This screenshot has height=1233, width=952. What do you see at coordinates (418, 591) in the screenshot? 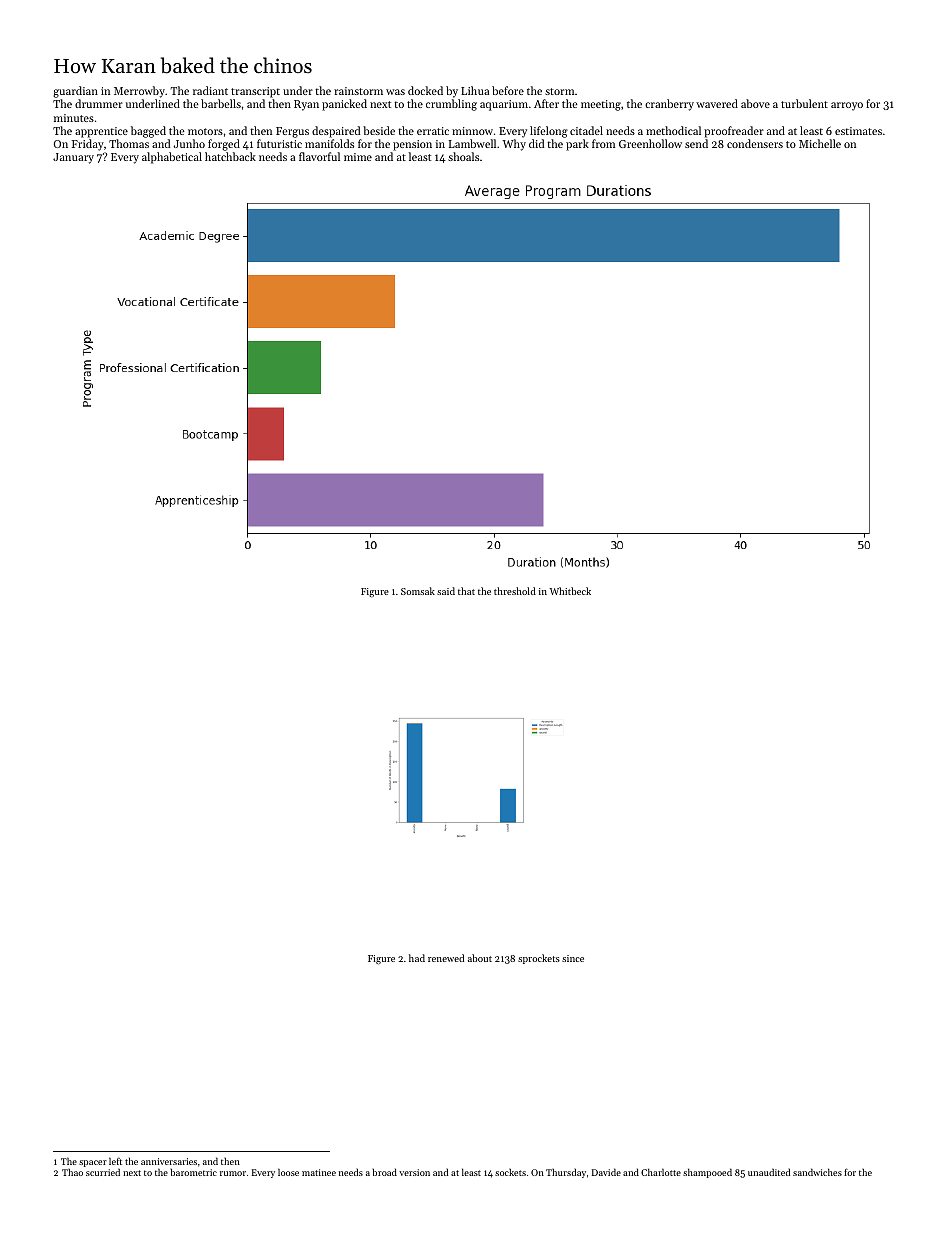
I see `Somsak` at bounding box center [418, 591].
